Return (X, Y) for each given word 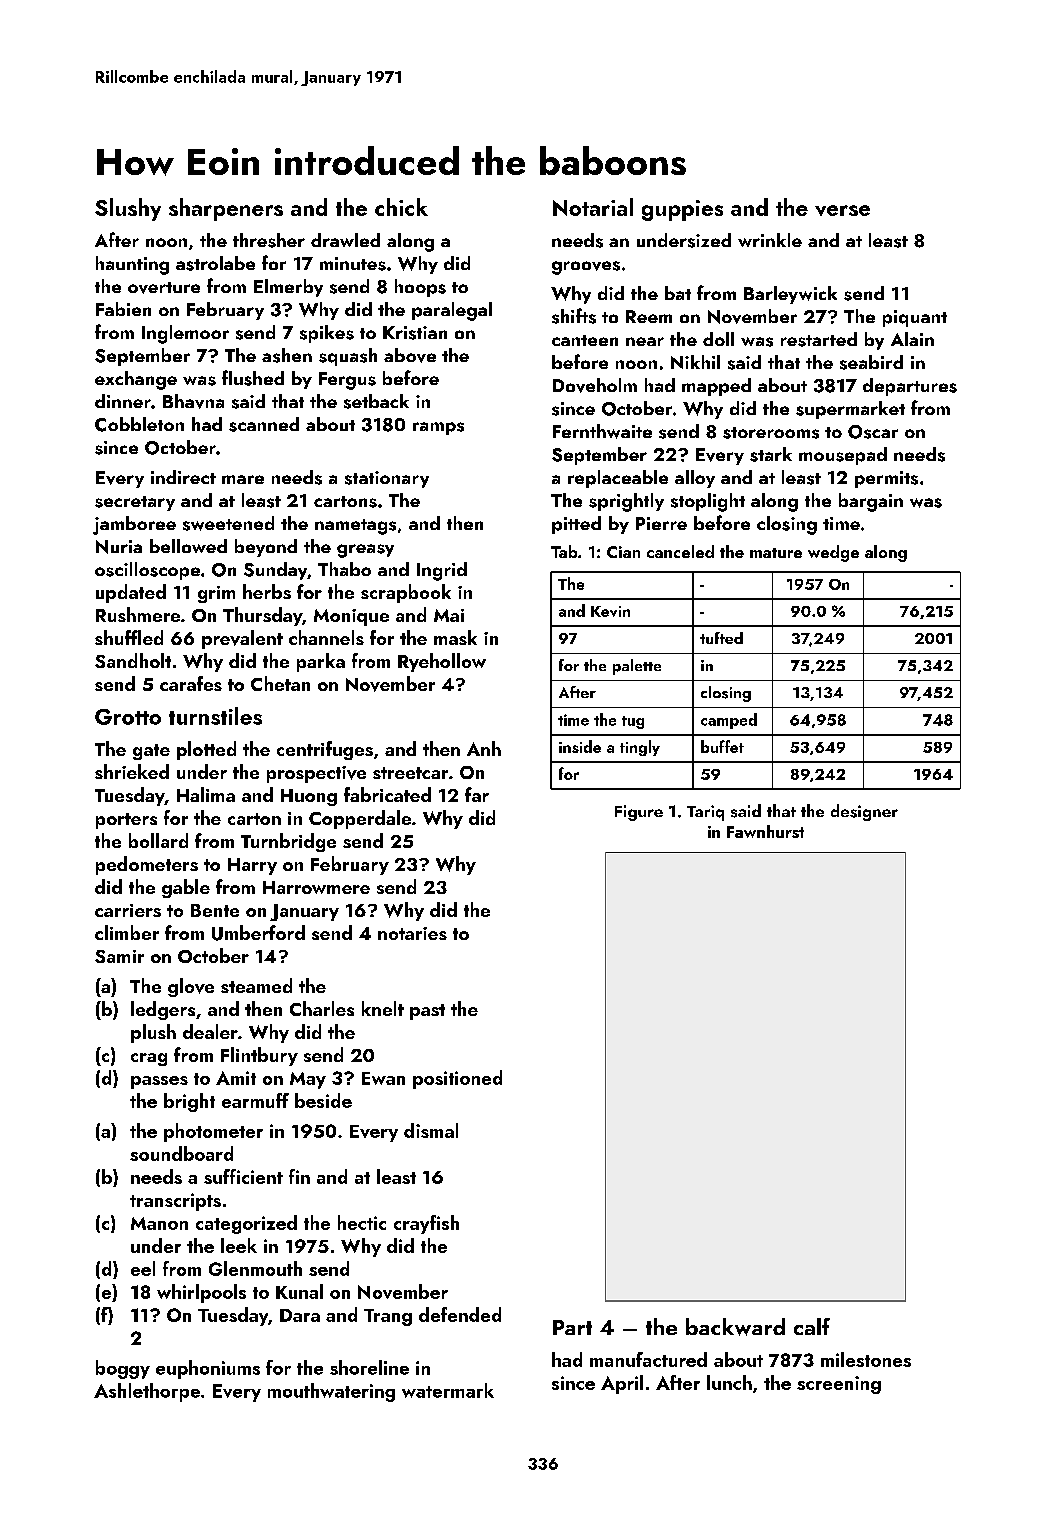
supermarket (850, 410)
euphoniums (208, 1369)
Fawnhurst (765, 831)
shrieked (132, 771)
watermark (448, 1390)
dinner (123, 401)
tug (633, 722)
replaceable (618, 479)
